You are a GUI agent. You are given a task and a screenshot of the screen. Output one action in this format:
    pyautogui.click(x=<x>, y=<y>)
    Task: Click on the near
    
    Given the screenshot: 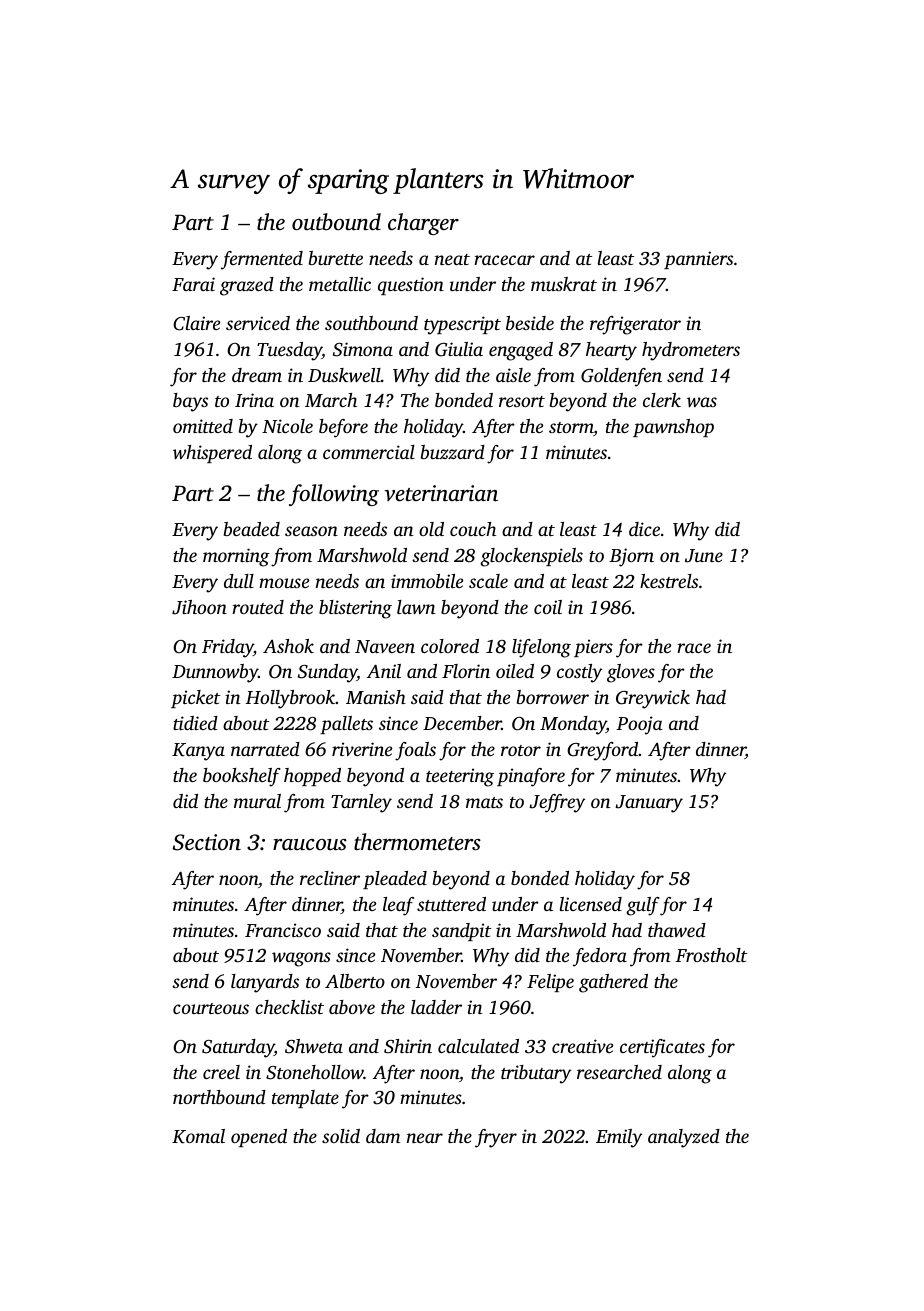 What is the action you would take?
    pyautogui.click(x=425, y=1138)
